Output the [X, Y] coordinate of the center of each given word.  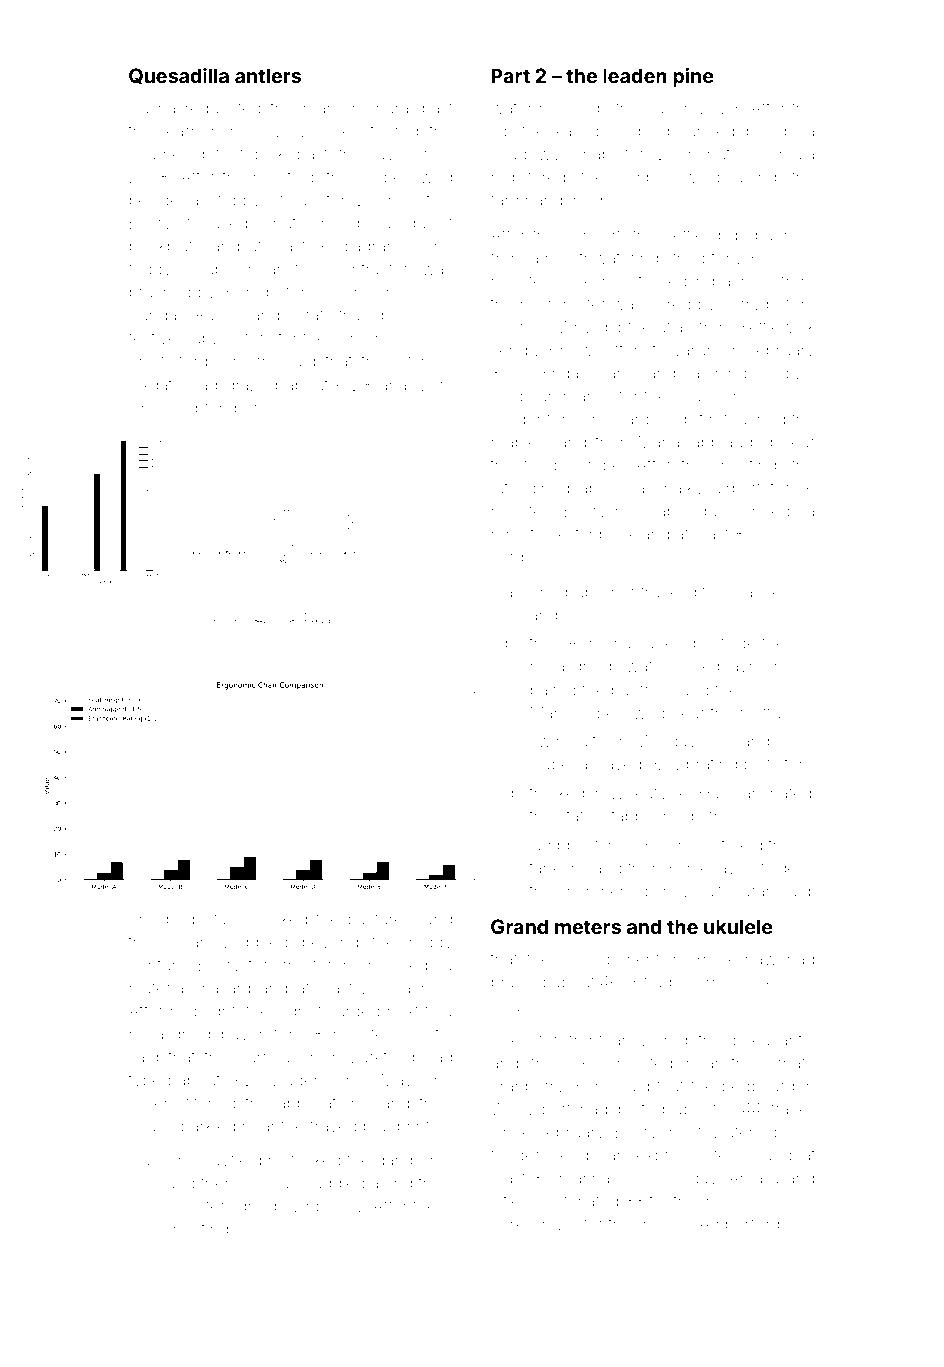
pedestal [198, 920]
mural [391, 108]
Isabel [552, 764]
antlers [268, 75]
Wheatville [649, 793]
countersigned [222, 1208]
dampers [409, 1161]
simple [644, 178]
